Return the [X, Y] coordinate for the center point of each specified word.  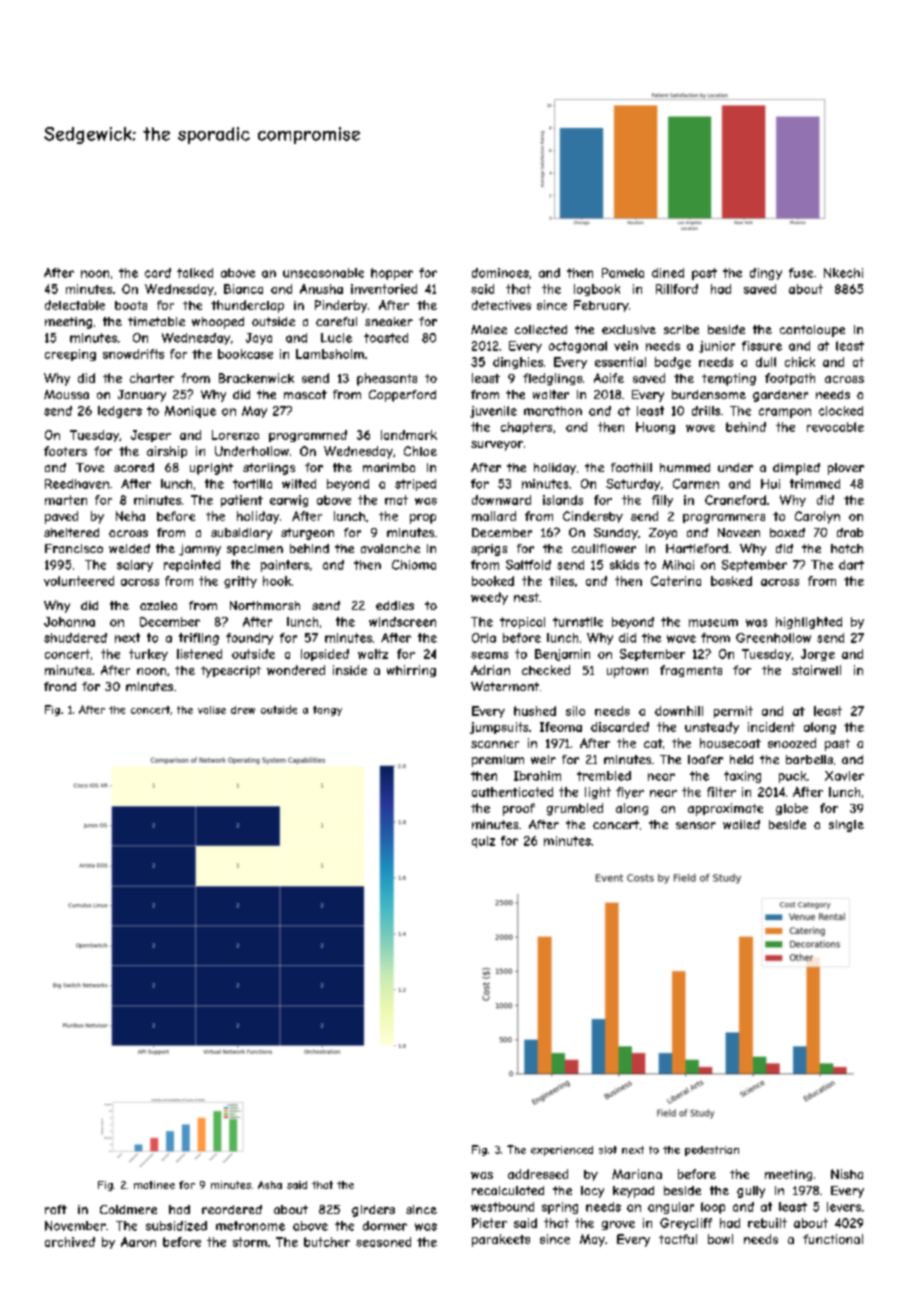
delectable [75, 305]
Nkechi [843, 273]
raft [56, 1209]
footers [65, 451]
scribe [681, 329]
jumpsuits [499, 728]
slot [608, 1150]
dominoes [500, 273]
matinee [154, 1185]
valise [212, 710]
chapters [526, 428]
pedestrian [712, 1151]
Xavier [844, 776]
